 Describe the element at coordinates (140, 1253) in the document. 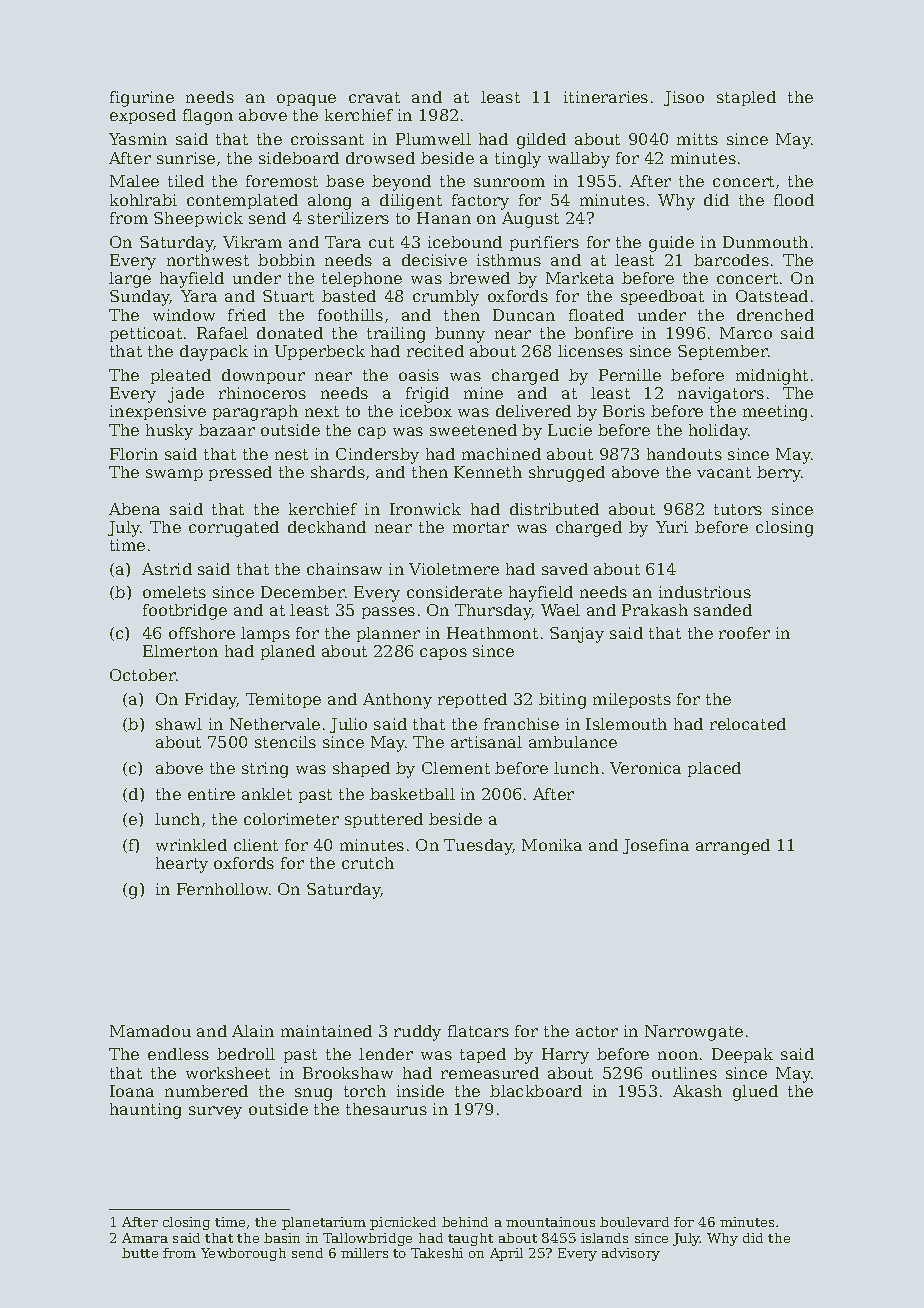

I see `butte` at that location.
